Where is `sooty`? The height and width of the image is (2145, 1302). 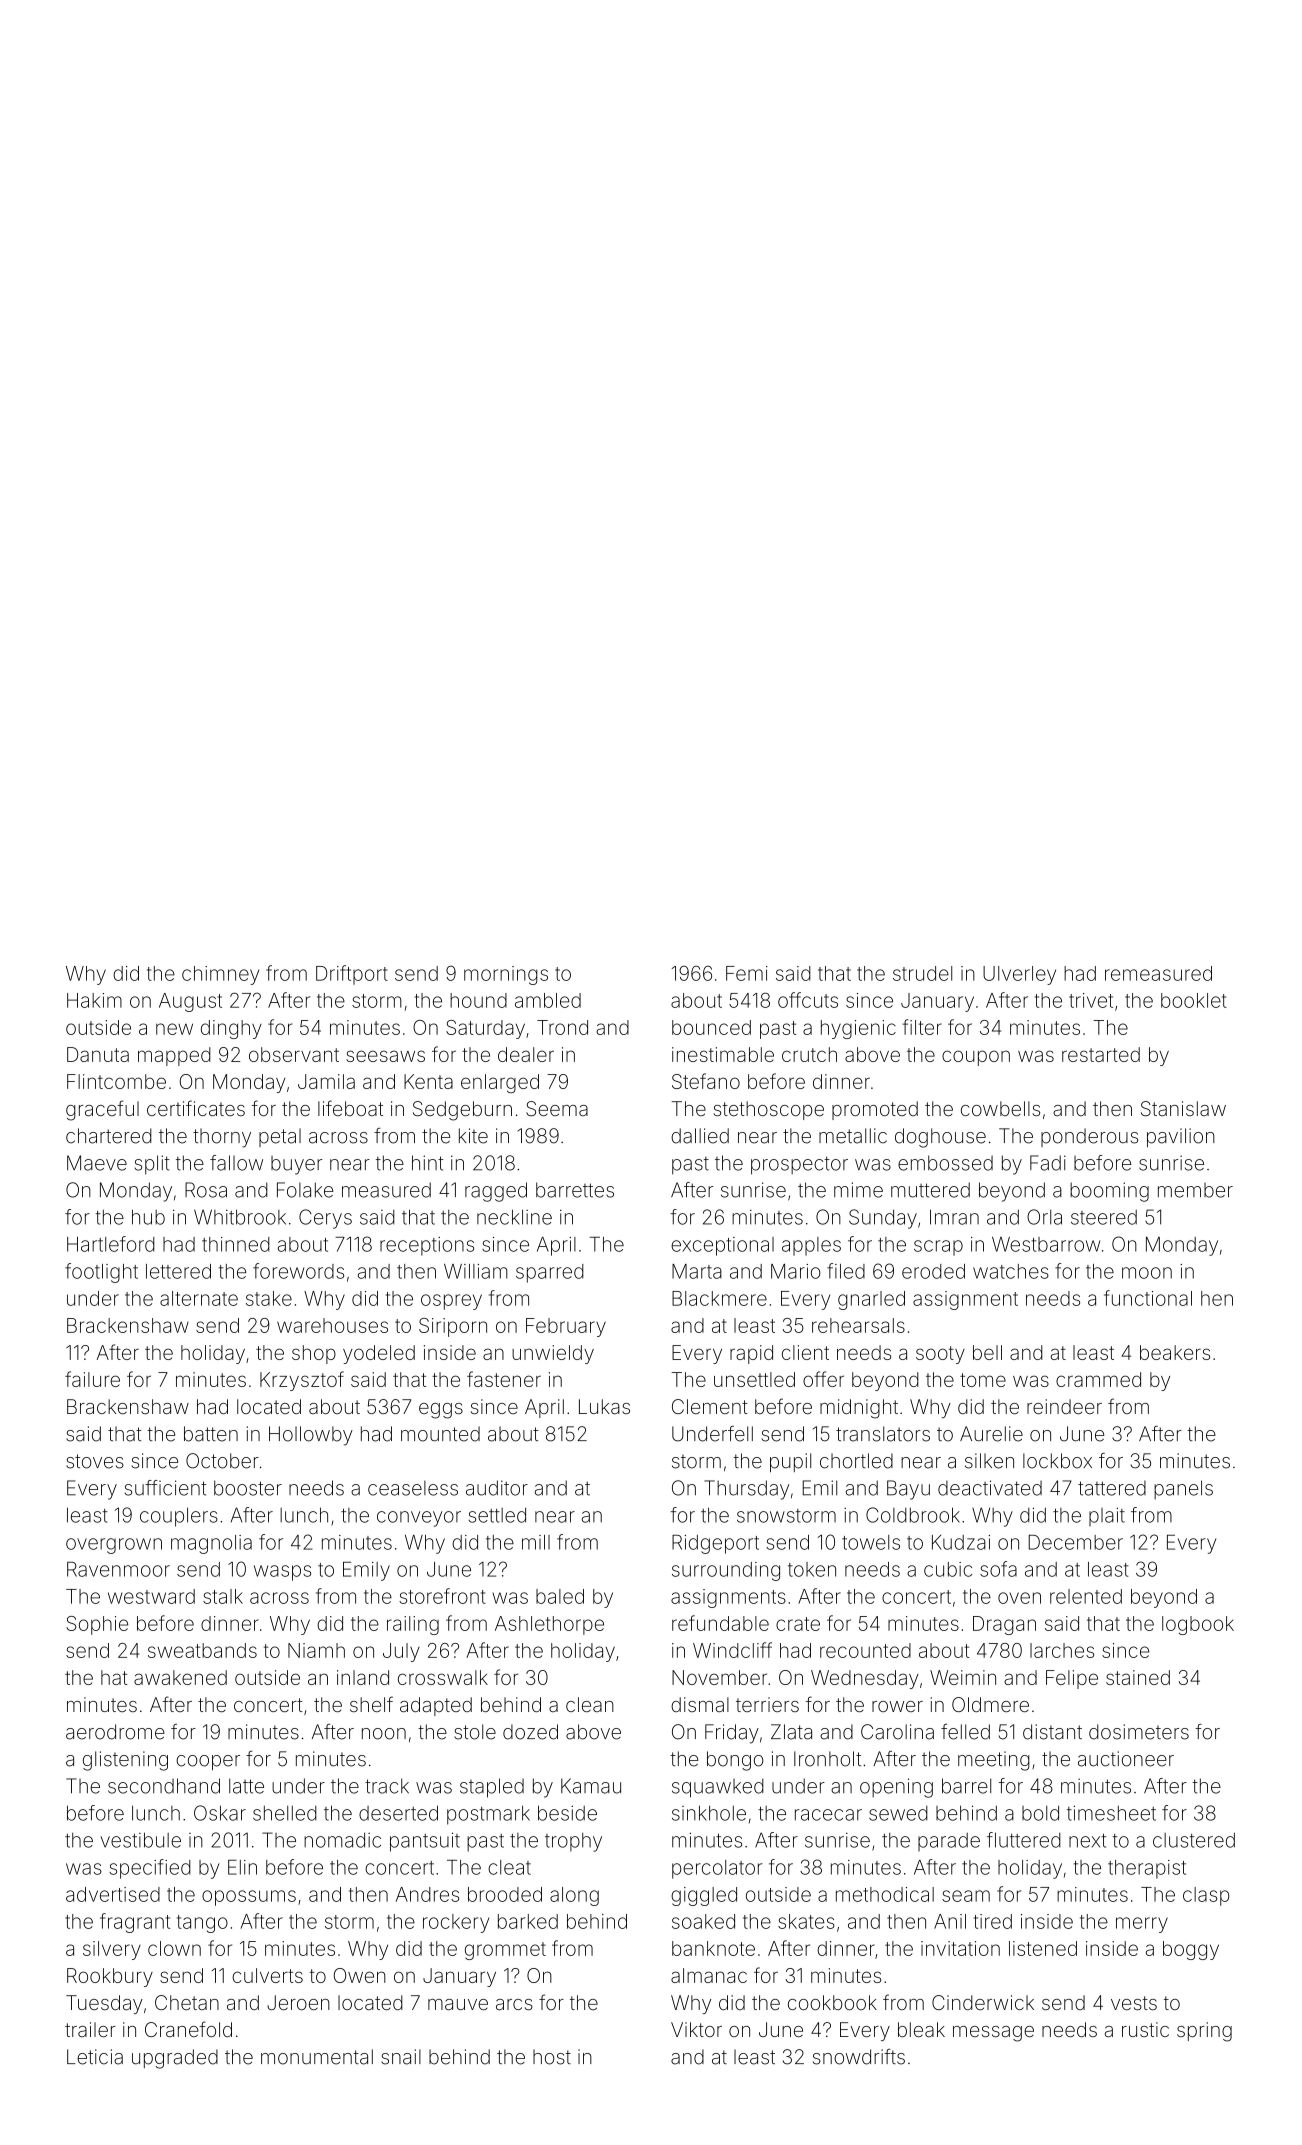
sooty is located at coordinates (940, 1355).
